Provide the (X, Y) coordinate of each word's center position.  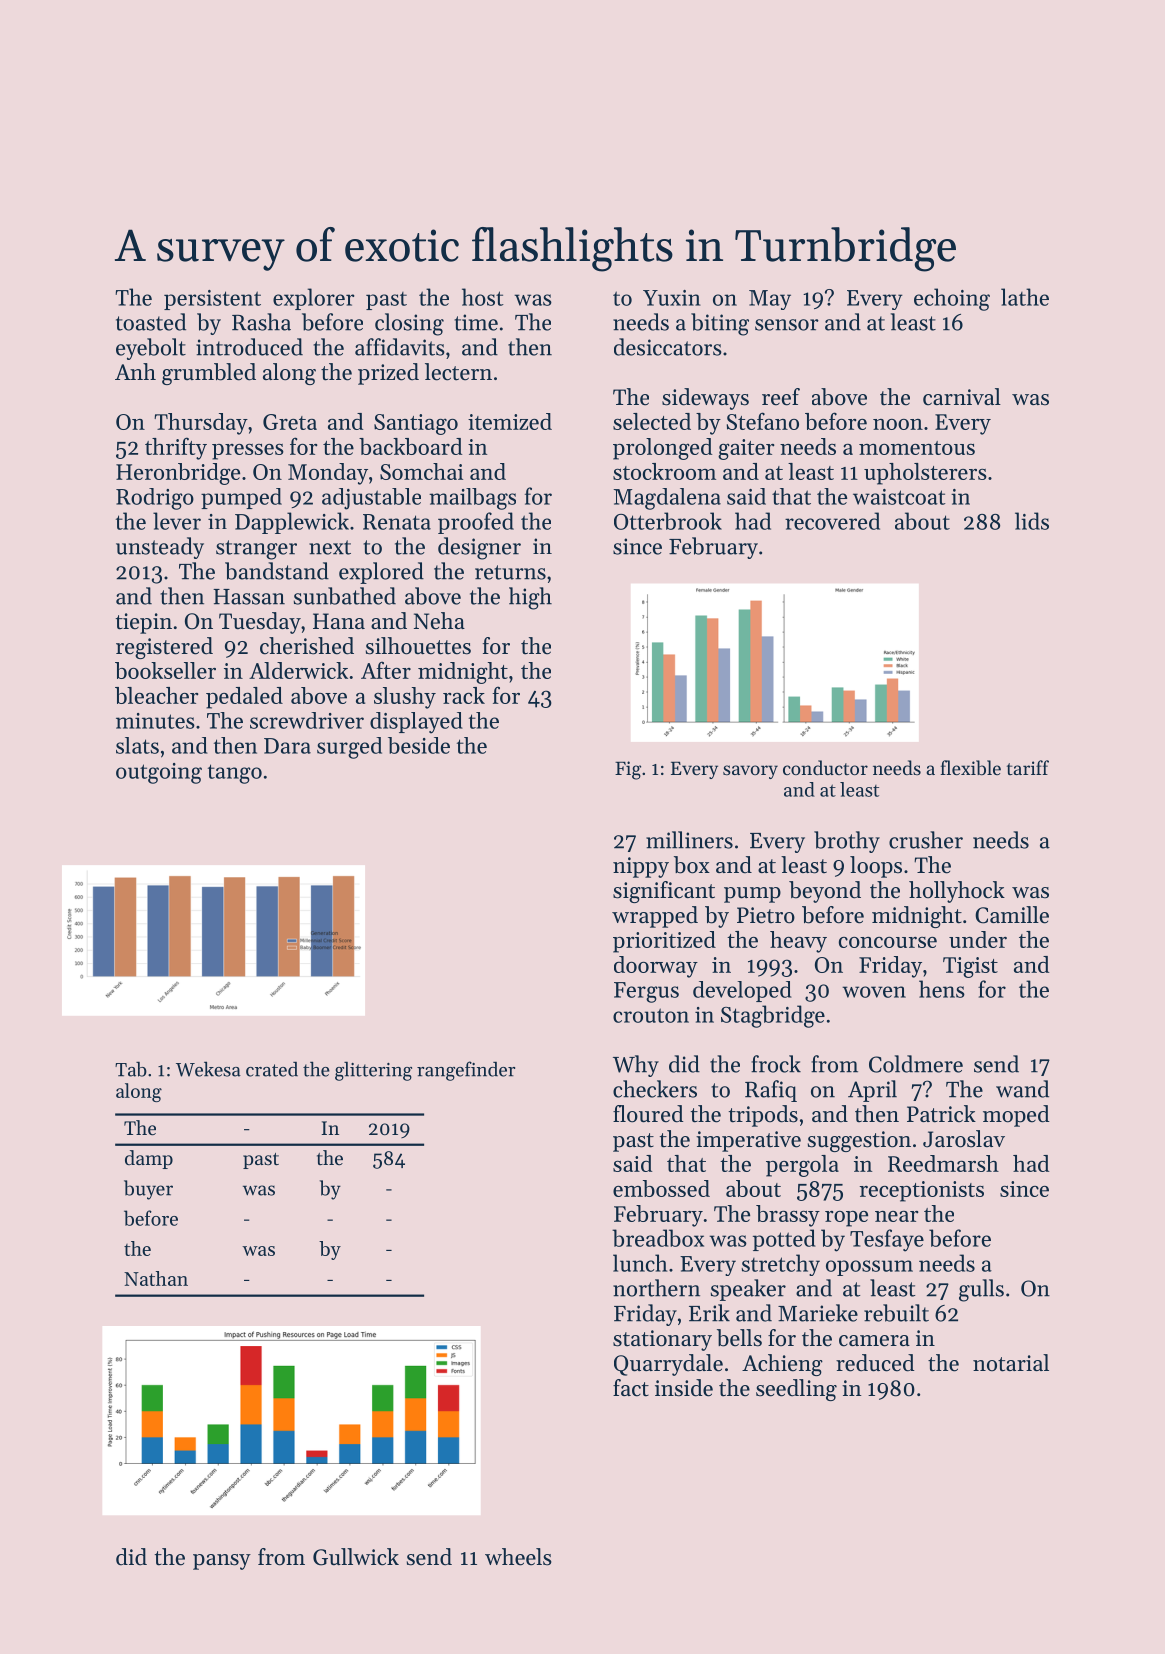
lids (1032, 521)
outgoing (159, 773)
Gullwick (356, 1557)
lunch (640, 1263)
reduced (875, 1363)
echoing (952, 299)
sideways (705, 399)
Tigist (970, 967)
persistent (212, 300)
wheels (518, 1557)
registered (164, 648)
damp (149, 1159)
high (530, 598)
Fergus (646, 992)
